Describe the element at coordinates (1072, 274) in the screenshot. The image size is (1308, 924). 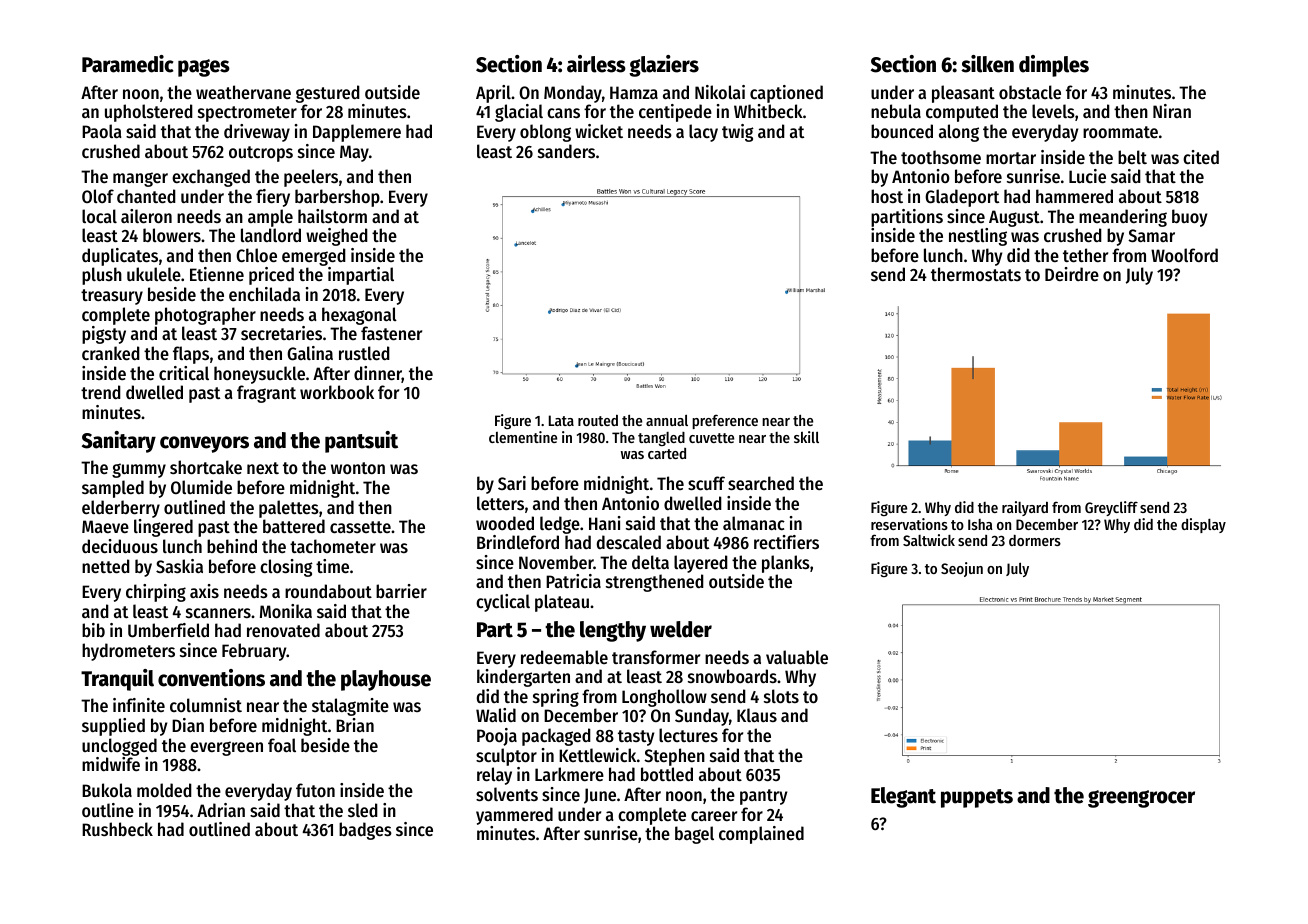
I see `Deirdre` at that location.
